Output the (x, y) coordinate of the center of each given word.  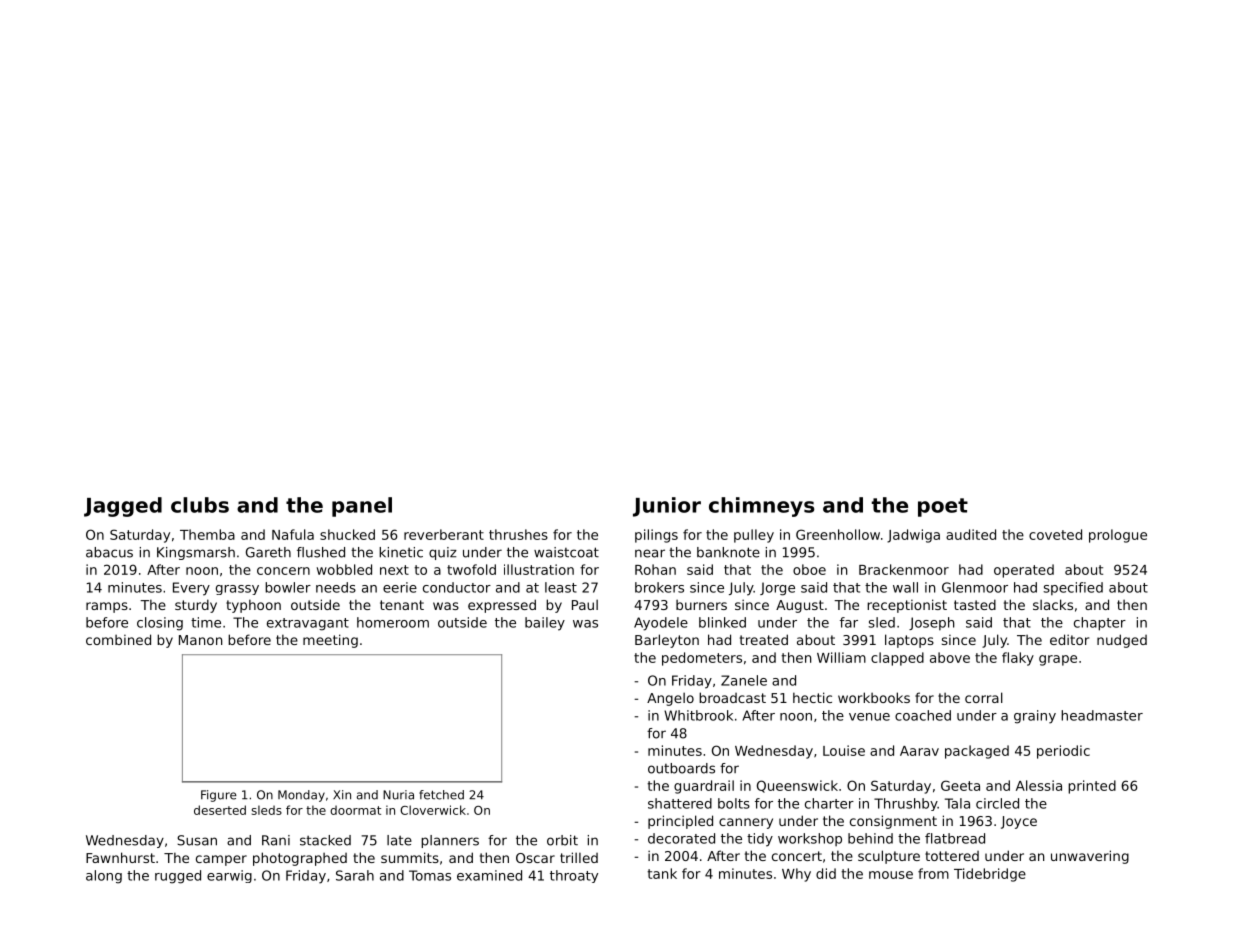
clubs (200, 505)
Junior (667, 507)
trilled (579, 857)
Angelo (670, 699)
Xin (342, 794)
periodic (1063, 752)
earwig (229, 876)
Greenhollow (838, 534)
